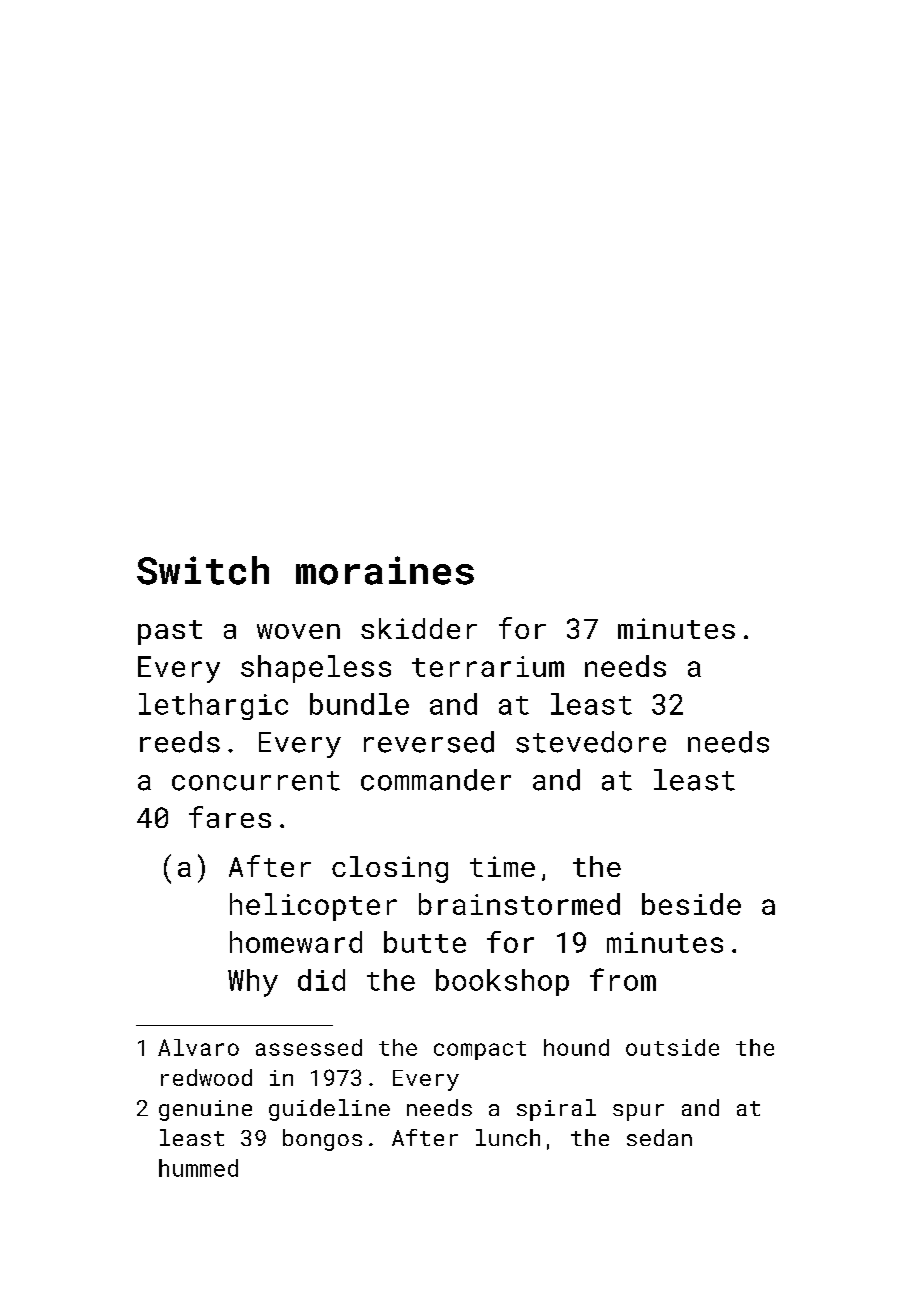  What do you see at coordinates (385, 570) in the image?
I see `moraines` at bounding box center [385, 570].
